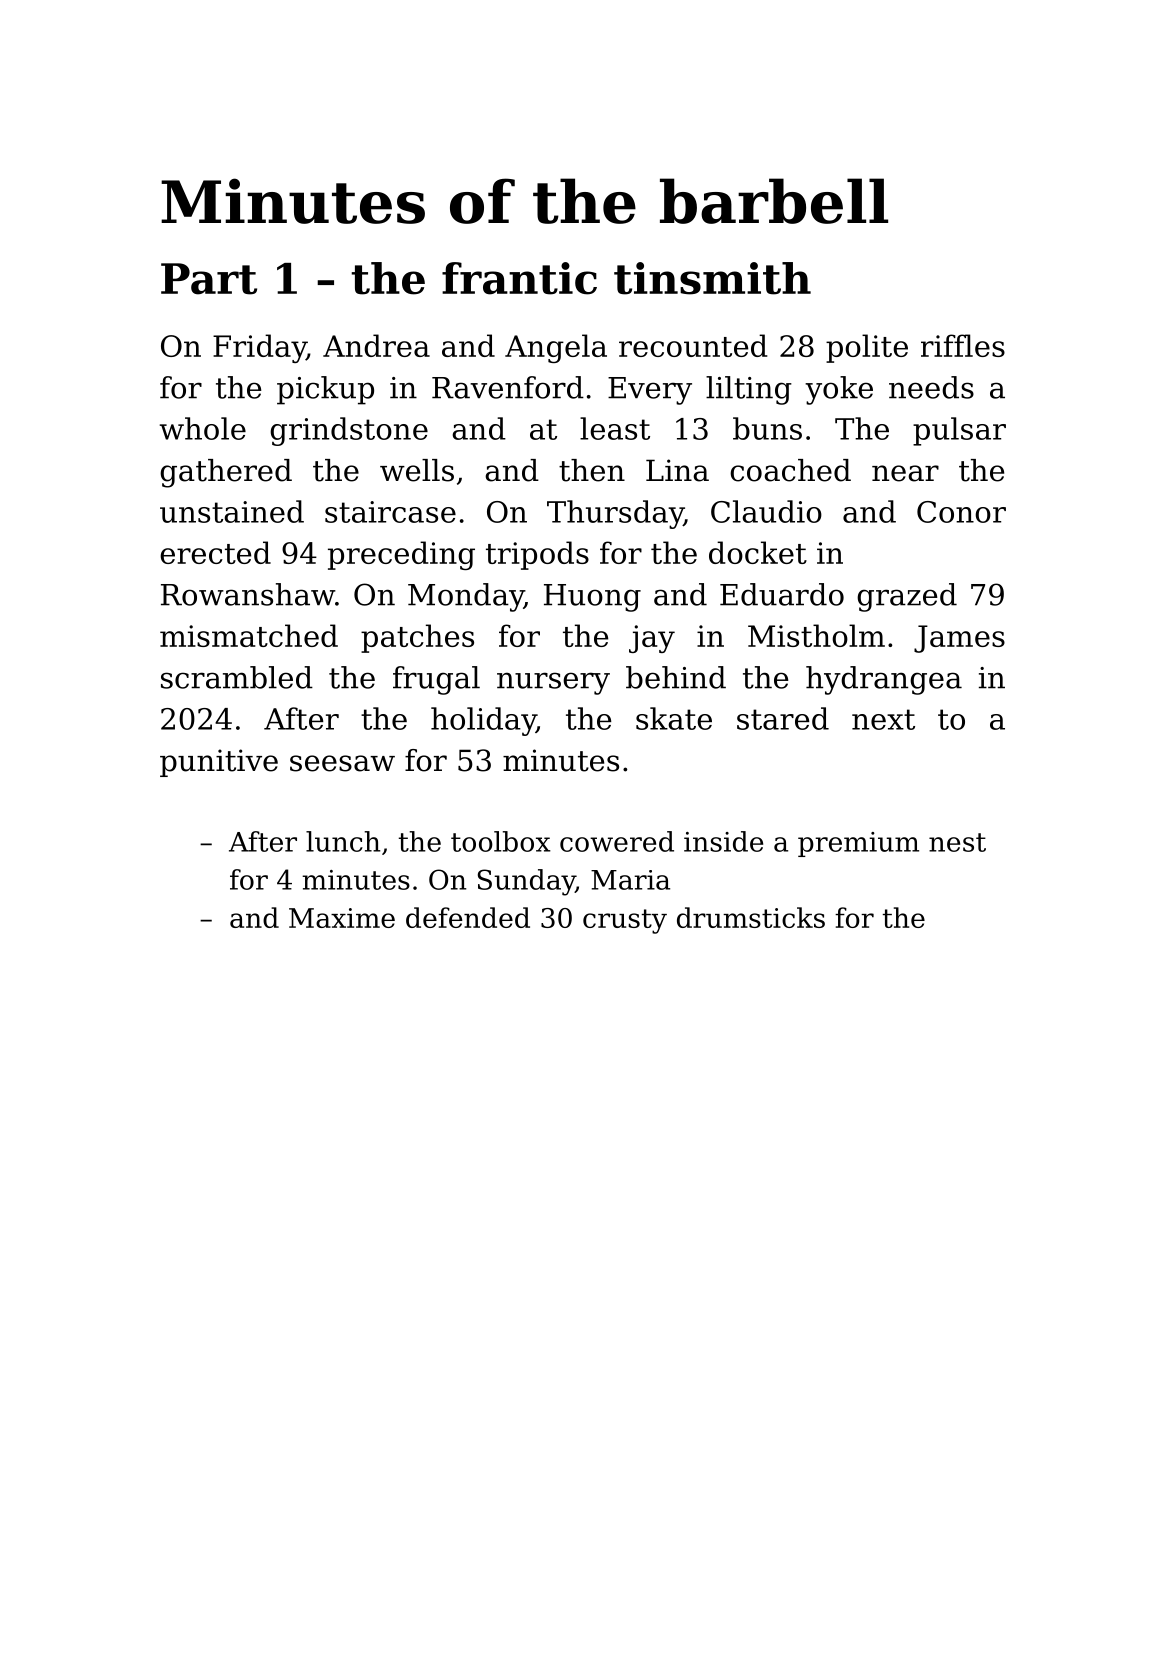 This page has height=1654, width=1165. Describe the element at coordinates (963, 345) in the page. I see `riffles` at that location.
